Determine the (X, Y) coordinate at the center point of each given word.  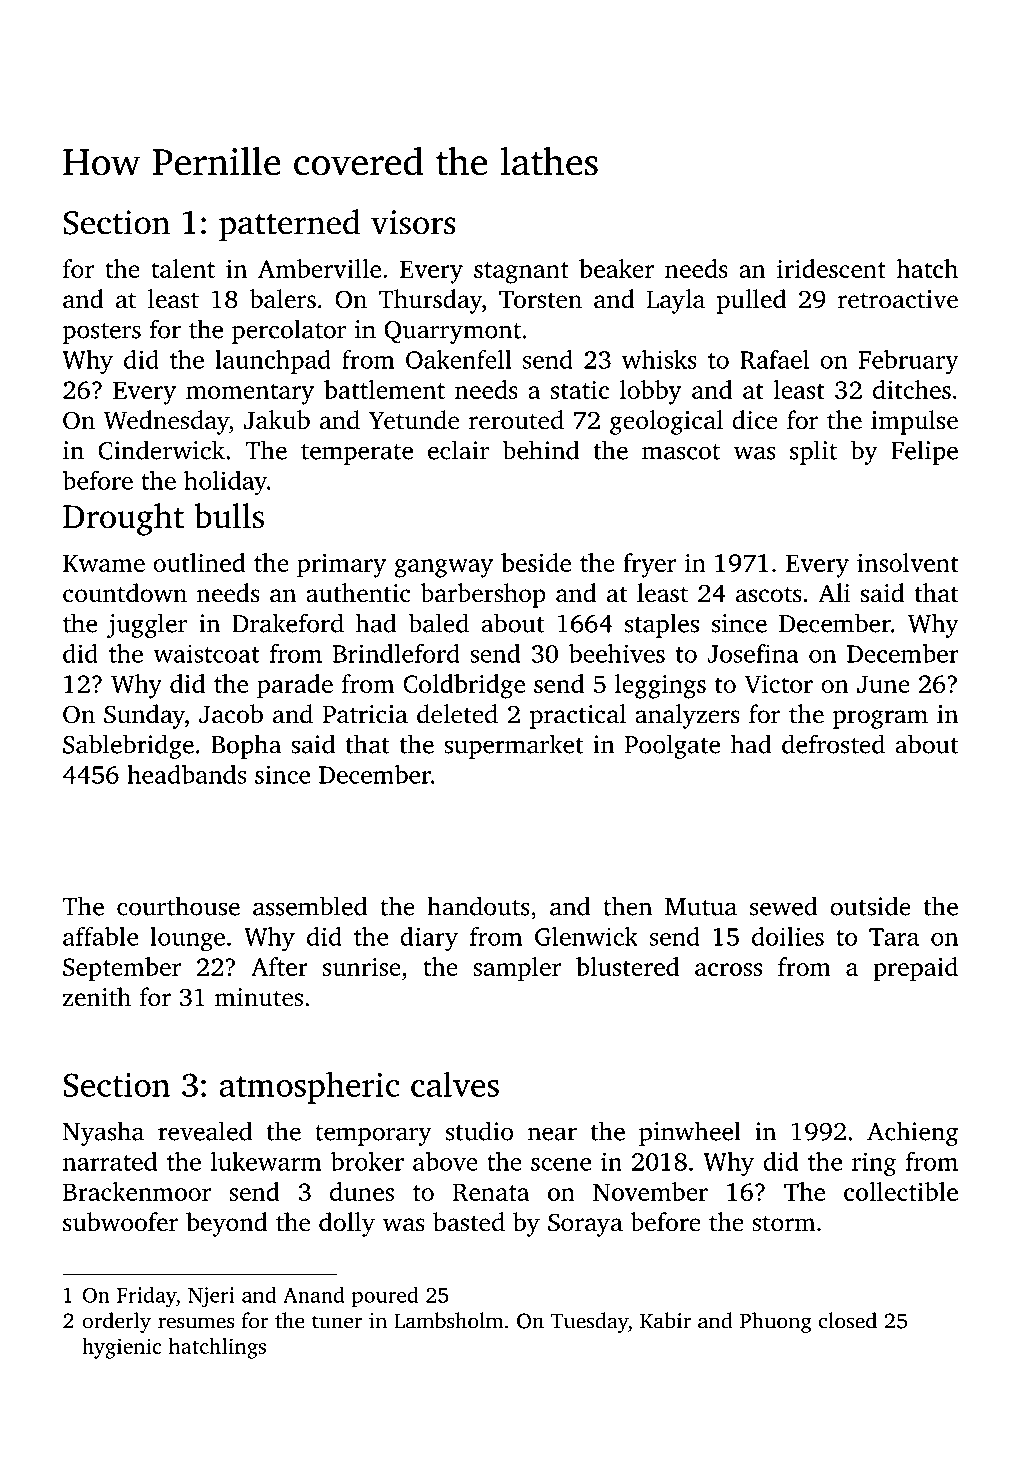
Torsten (540, 300)
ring (874, 1164)
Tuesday (589, 1322)
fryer (649, 565)
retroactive (898, 299)
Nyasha (103, 1133)
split (813, 452)
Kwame (104, 563)
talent (183, 268)
